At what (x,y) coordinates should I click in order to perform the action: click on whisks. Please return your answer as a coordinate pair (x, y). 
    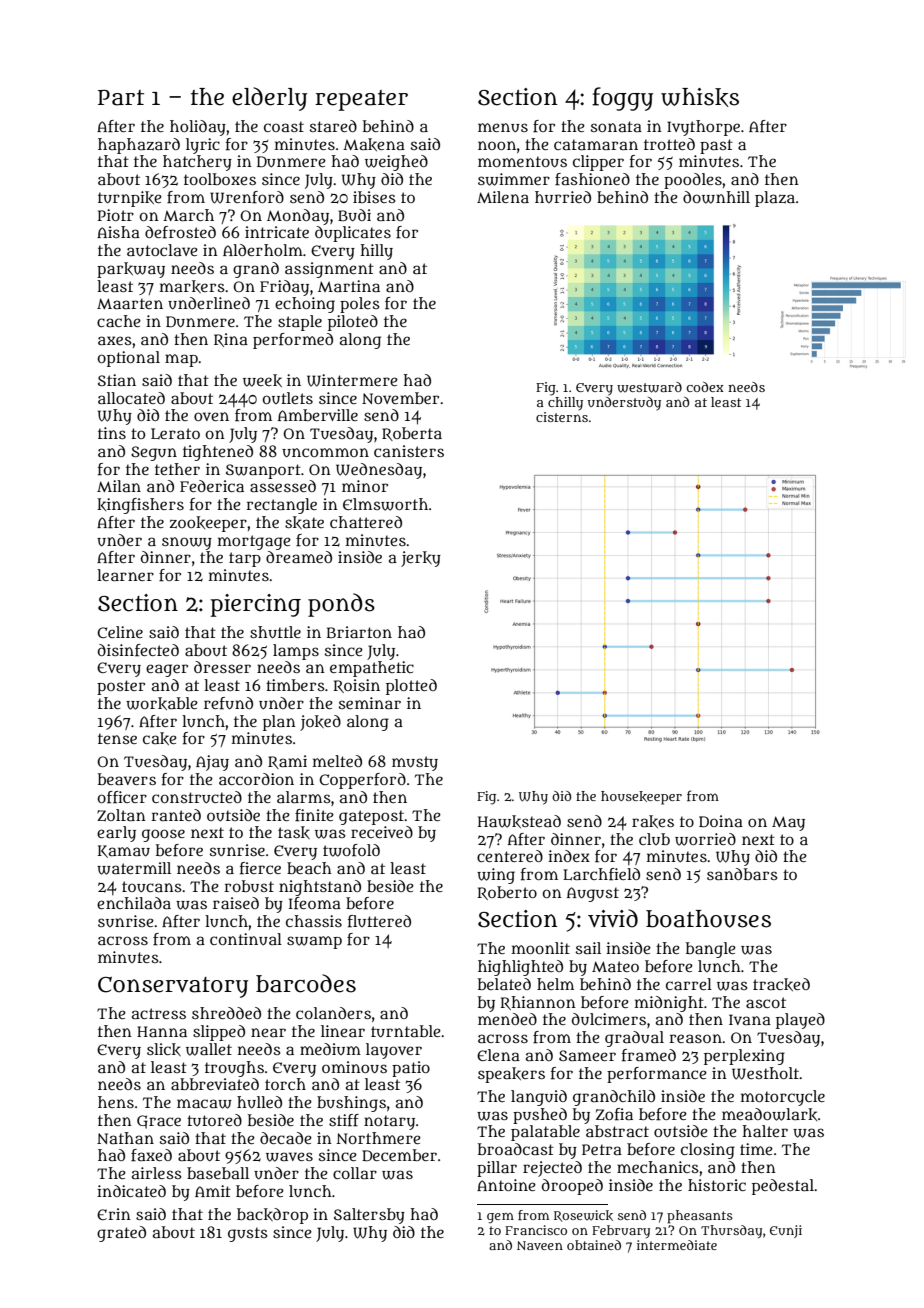
    Looking at the image, I should click on (700, 97).
